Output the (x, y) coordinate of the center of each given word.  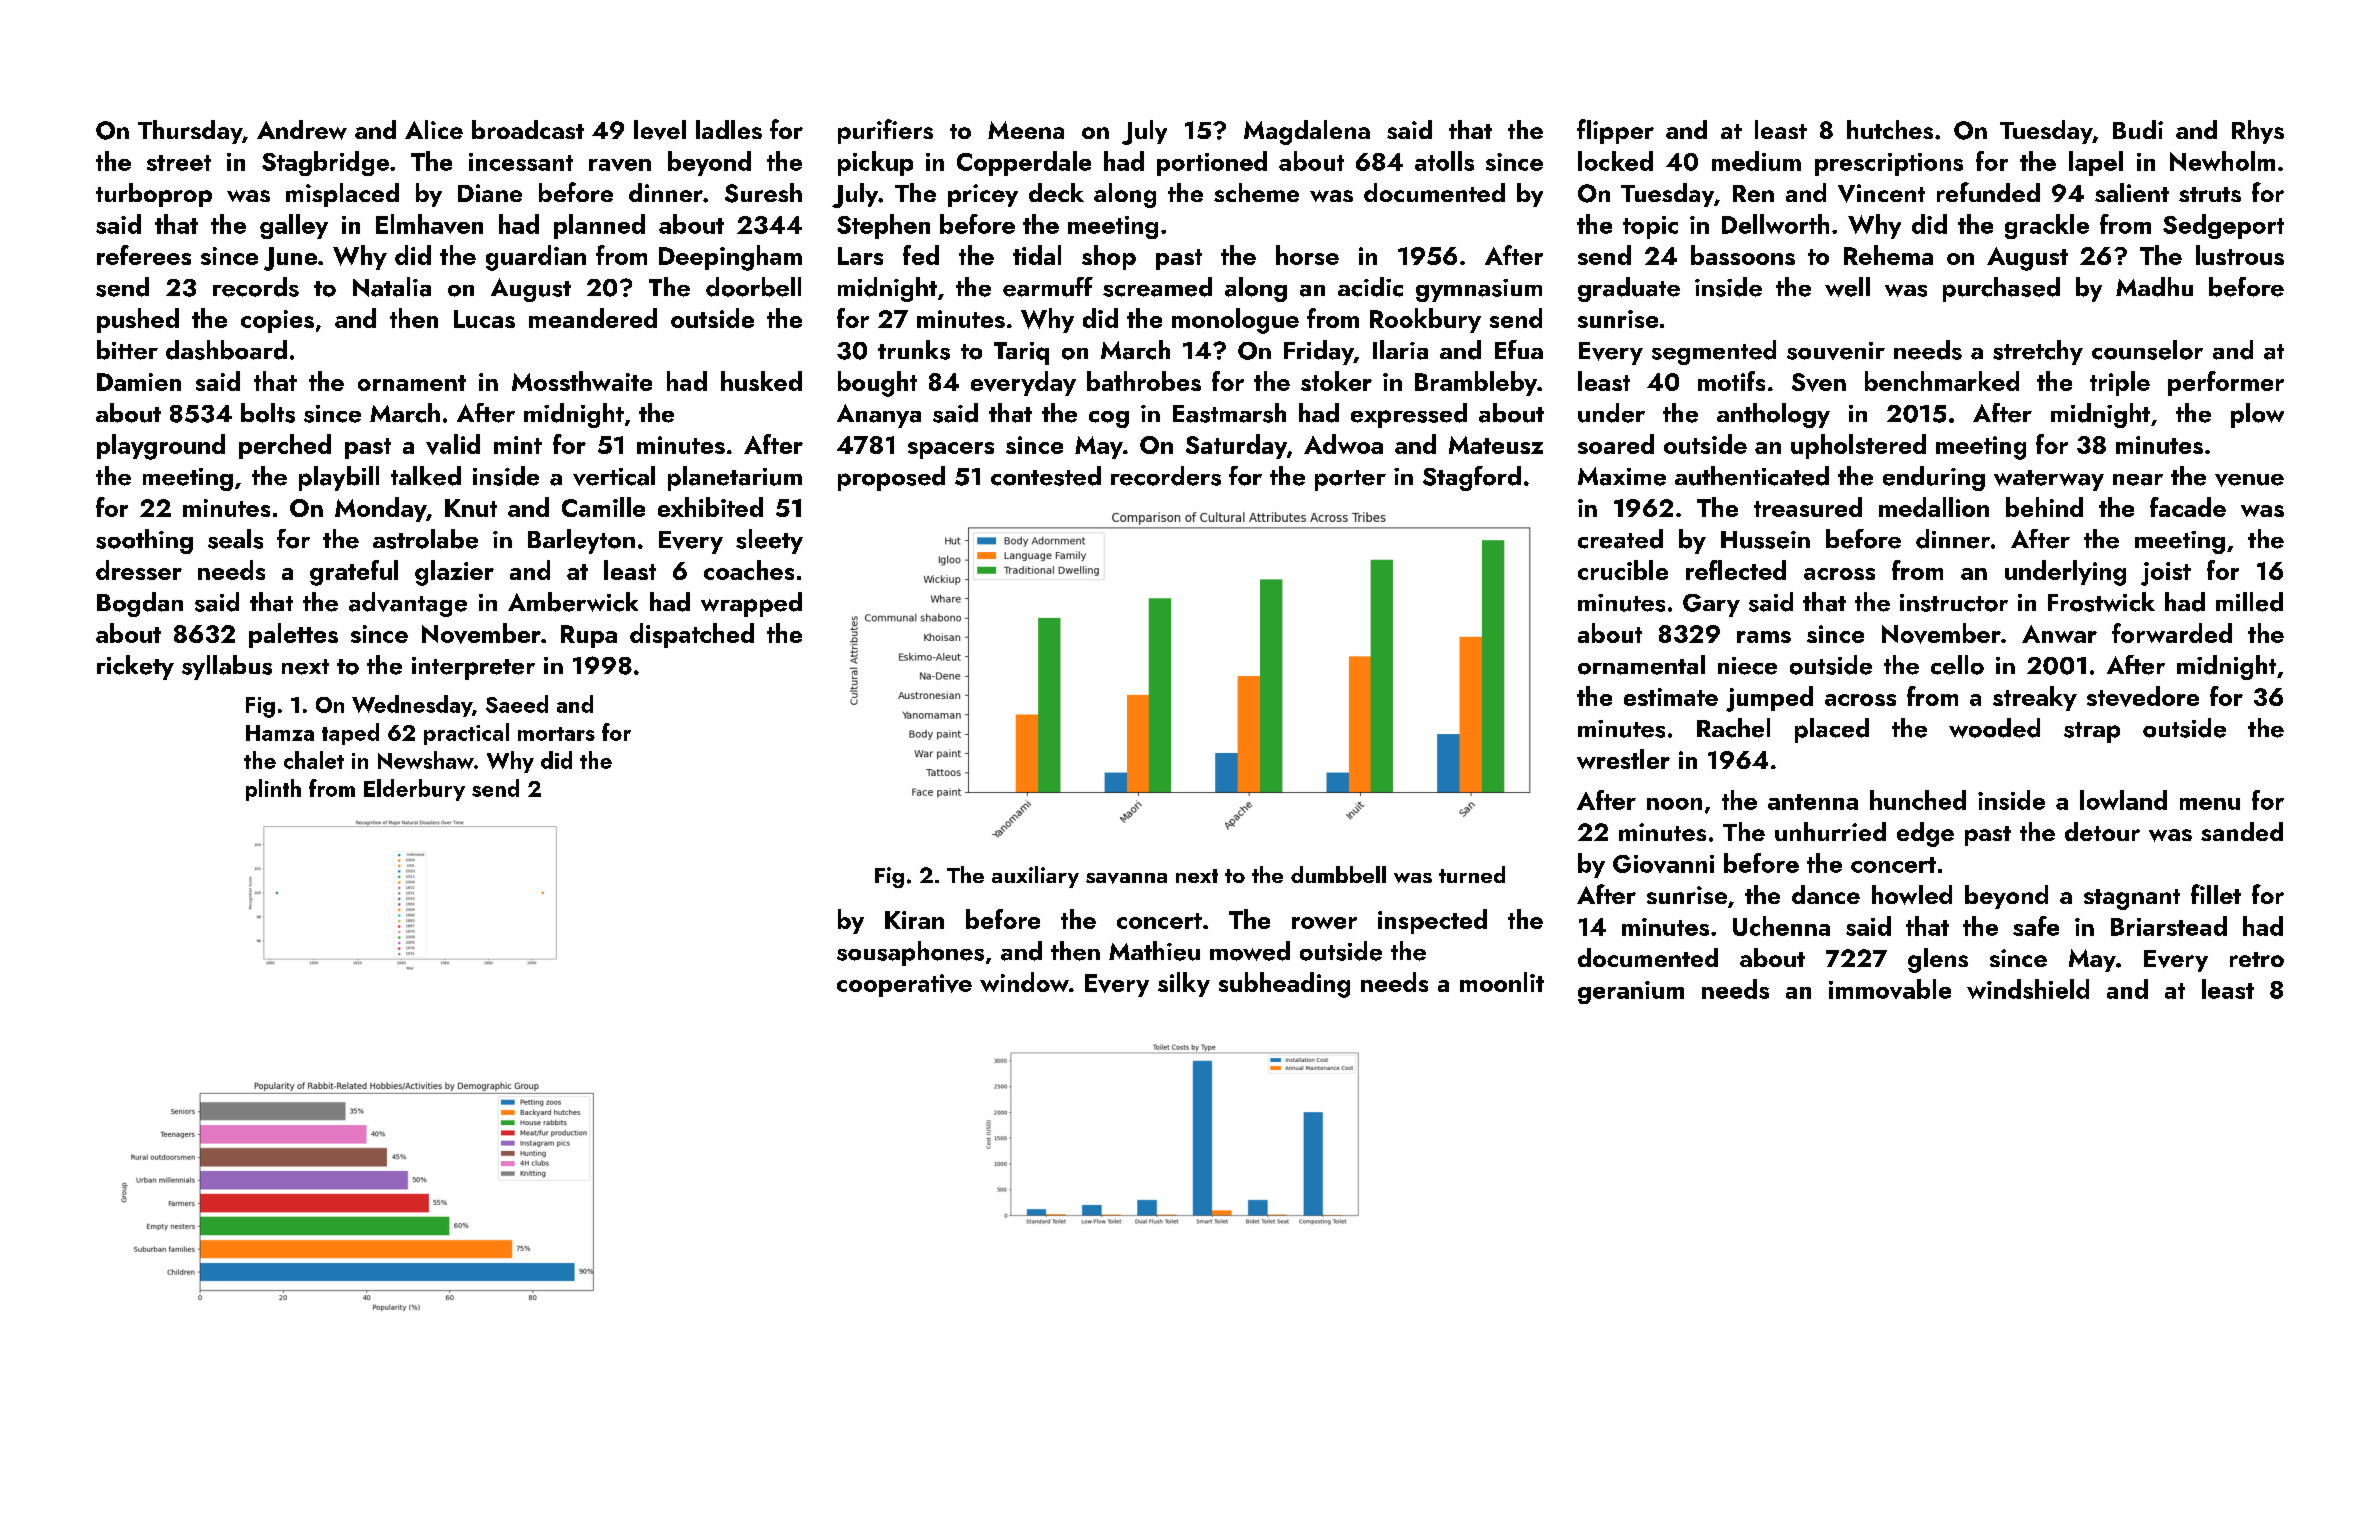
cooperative (904, 985)
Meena (1026, 130)
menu (2210, 804)
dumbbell (1338, 874)
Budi (2138, 129)
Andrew (302, 130)
